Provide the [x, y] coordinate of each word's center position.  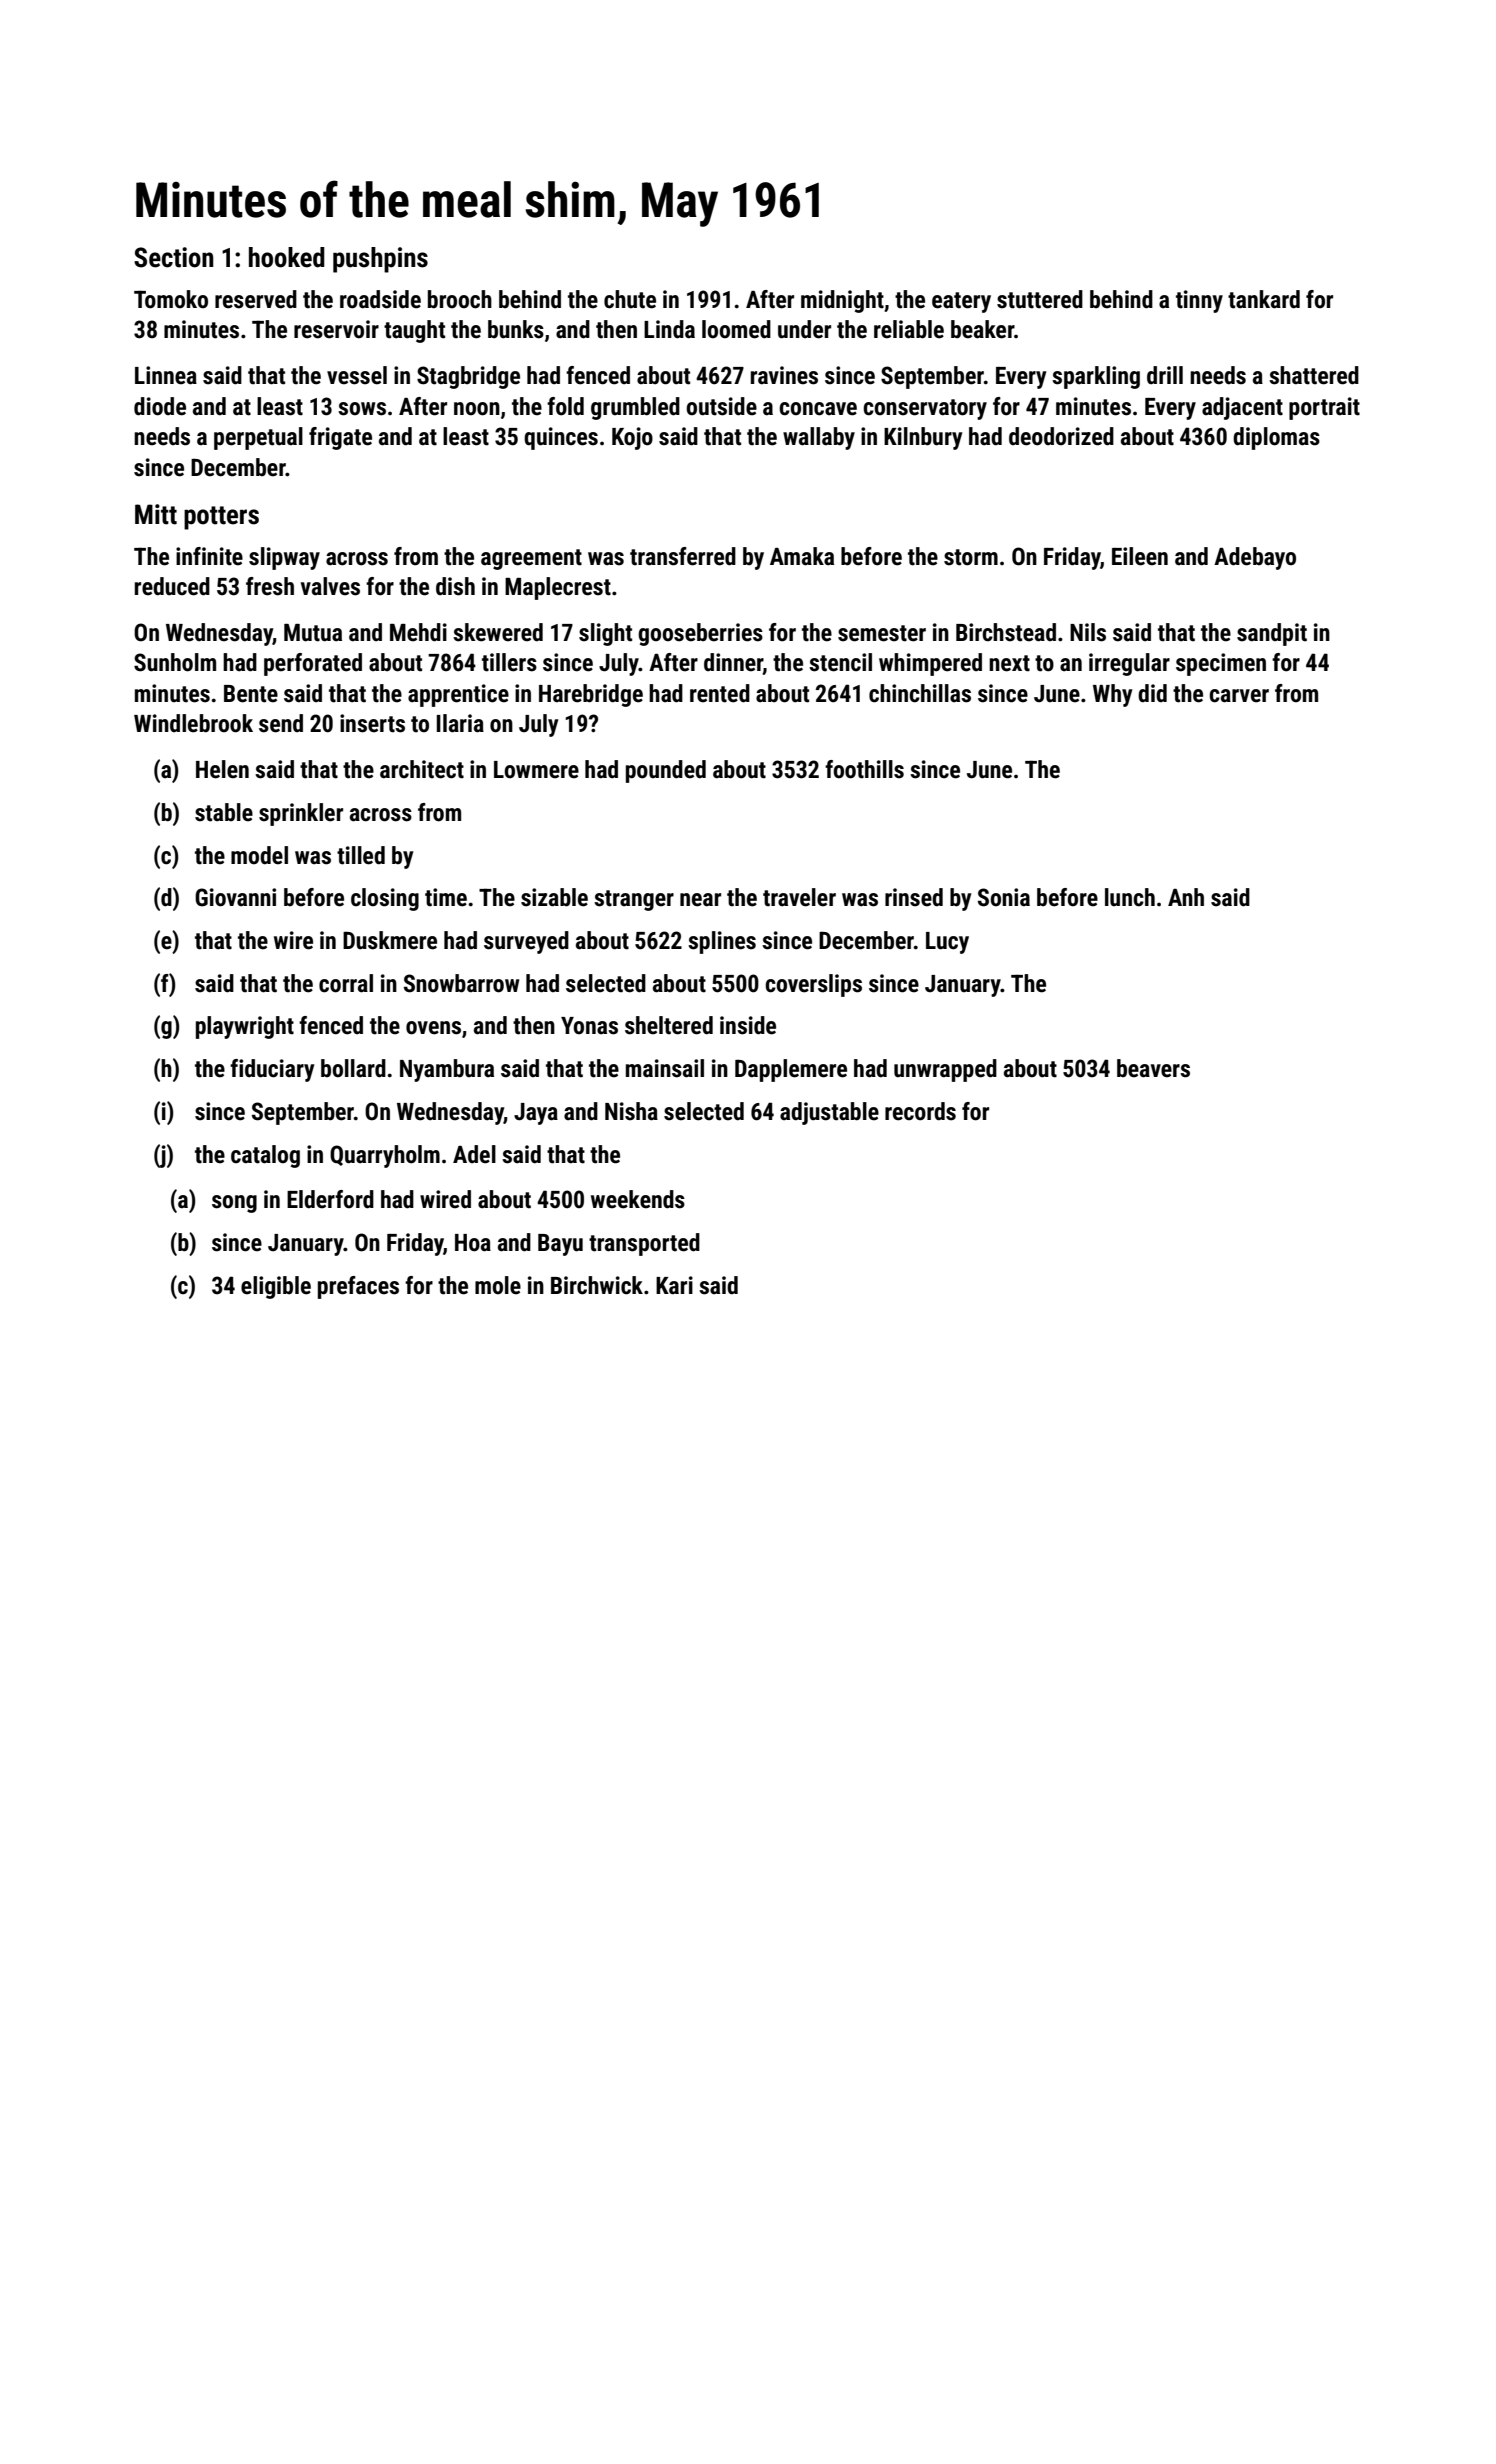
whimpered [930, 664]
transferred [683, 556]
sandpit [1272, 634]
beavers [1153, 1068]
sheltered [669, 1025]
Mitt [156, 514]
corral [346, 983]
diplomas [1276, 438]
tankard [1264, 299]
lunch [1130, 897]
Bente [251, 694]
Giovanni [235, 897]
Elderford [330, 1199]
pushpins [380, 260]
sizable [554, 897]
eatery [961, 302]
